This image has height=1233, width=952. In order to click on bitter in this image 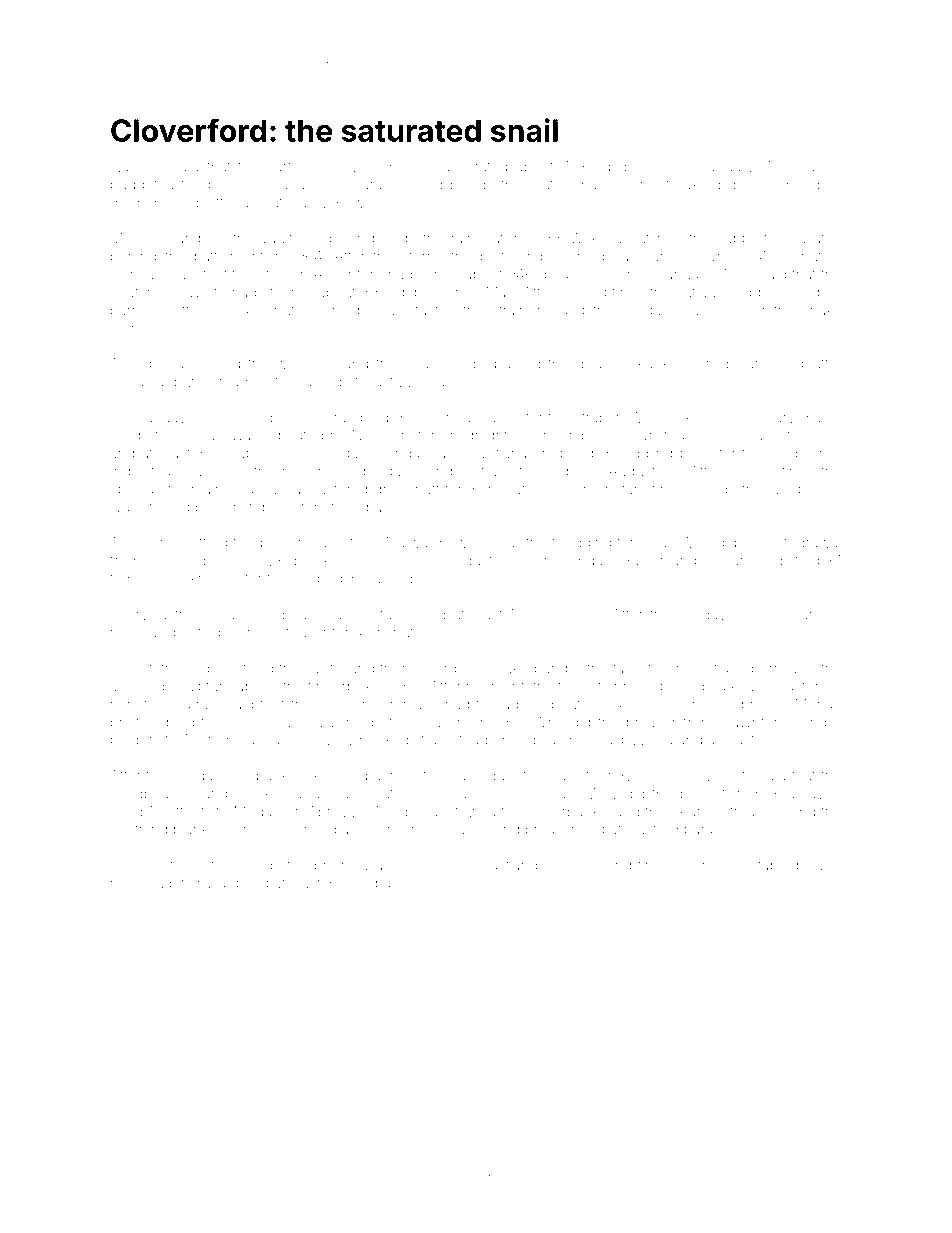, I will do `click(185, 883)`.
